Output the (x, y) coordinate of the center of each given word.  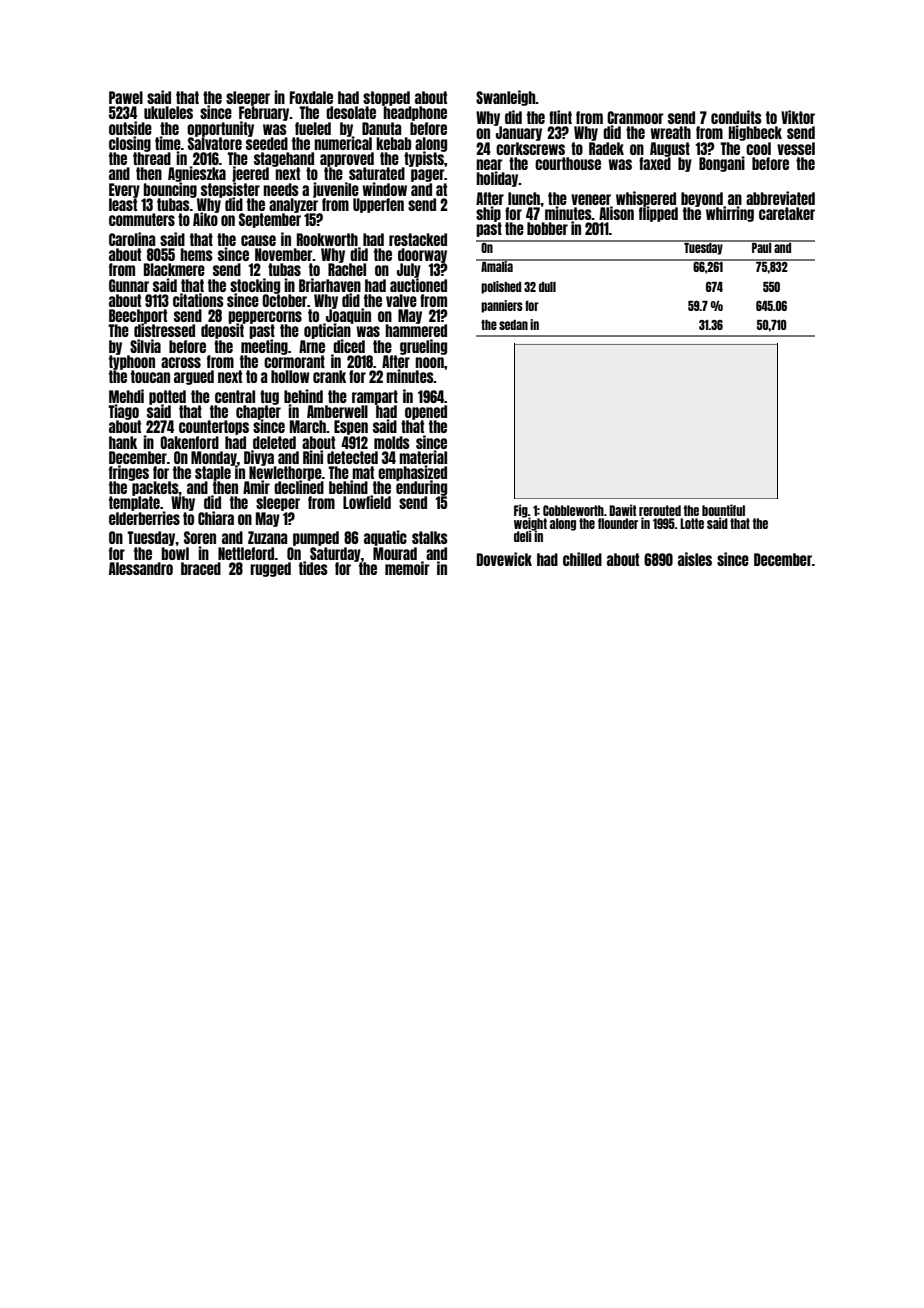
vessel (796, 148)
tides (313, 568)
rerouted (660, 510)
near (489, 164)
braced (201, 568)
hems (196, 254)
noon (429, 362)
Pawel (126, 97)
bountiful (723, 510)
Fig (521, 511)
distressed (164, 330)
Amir (256, 487)
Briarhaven (330, 285)
